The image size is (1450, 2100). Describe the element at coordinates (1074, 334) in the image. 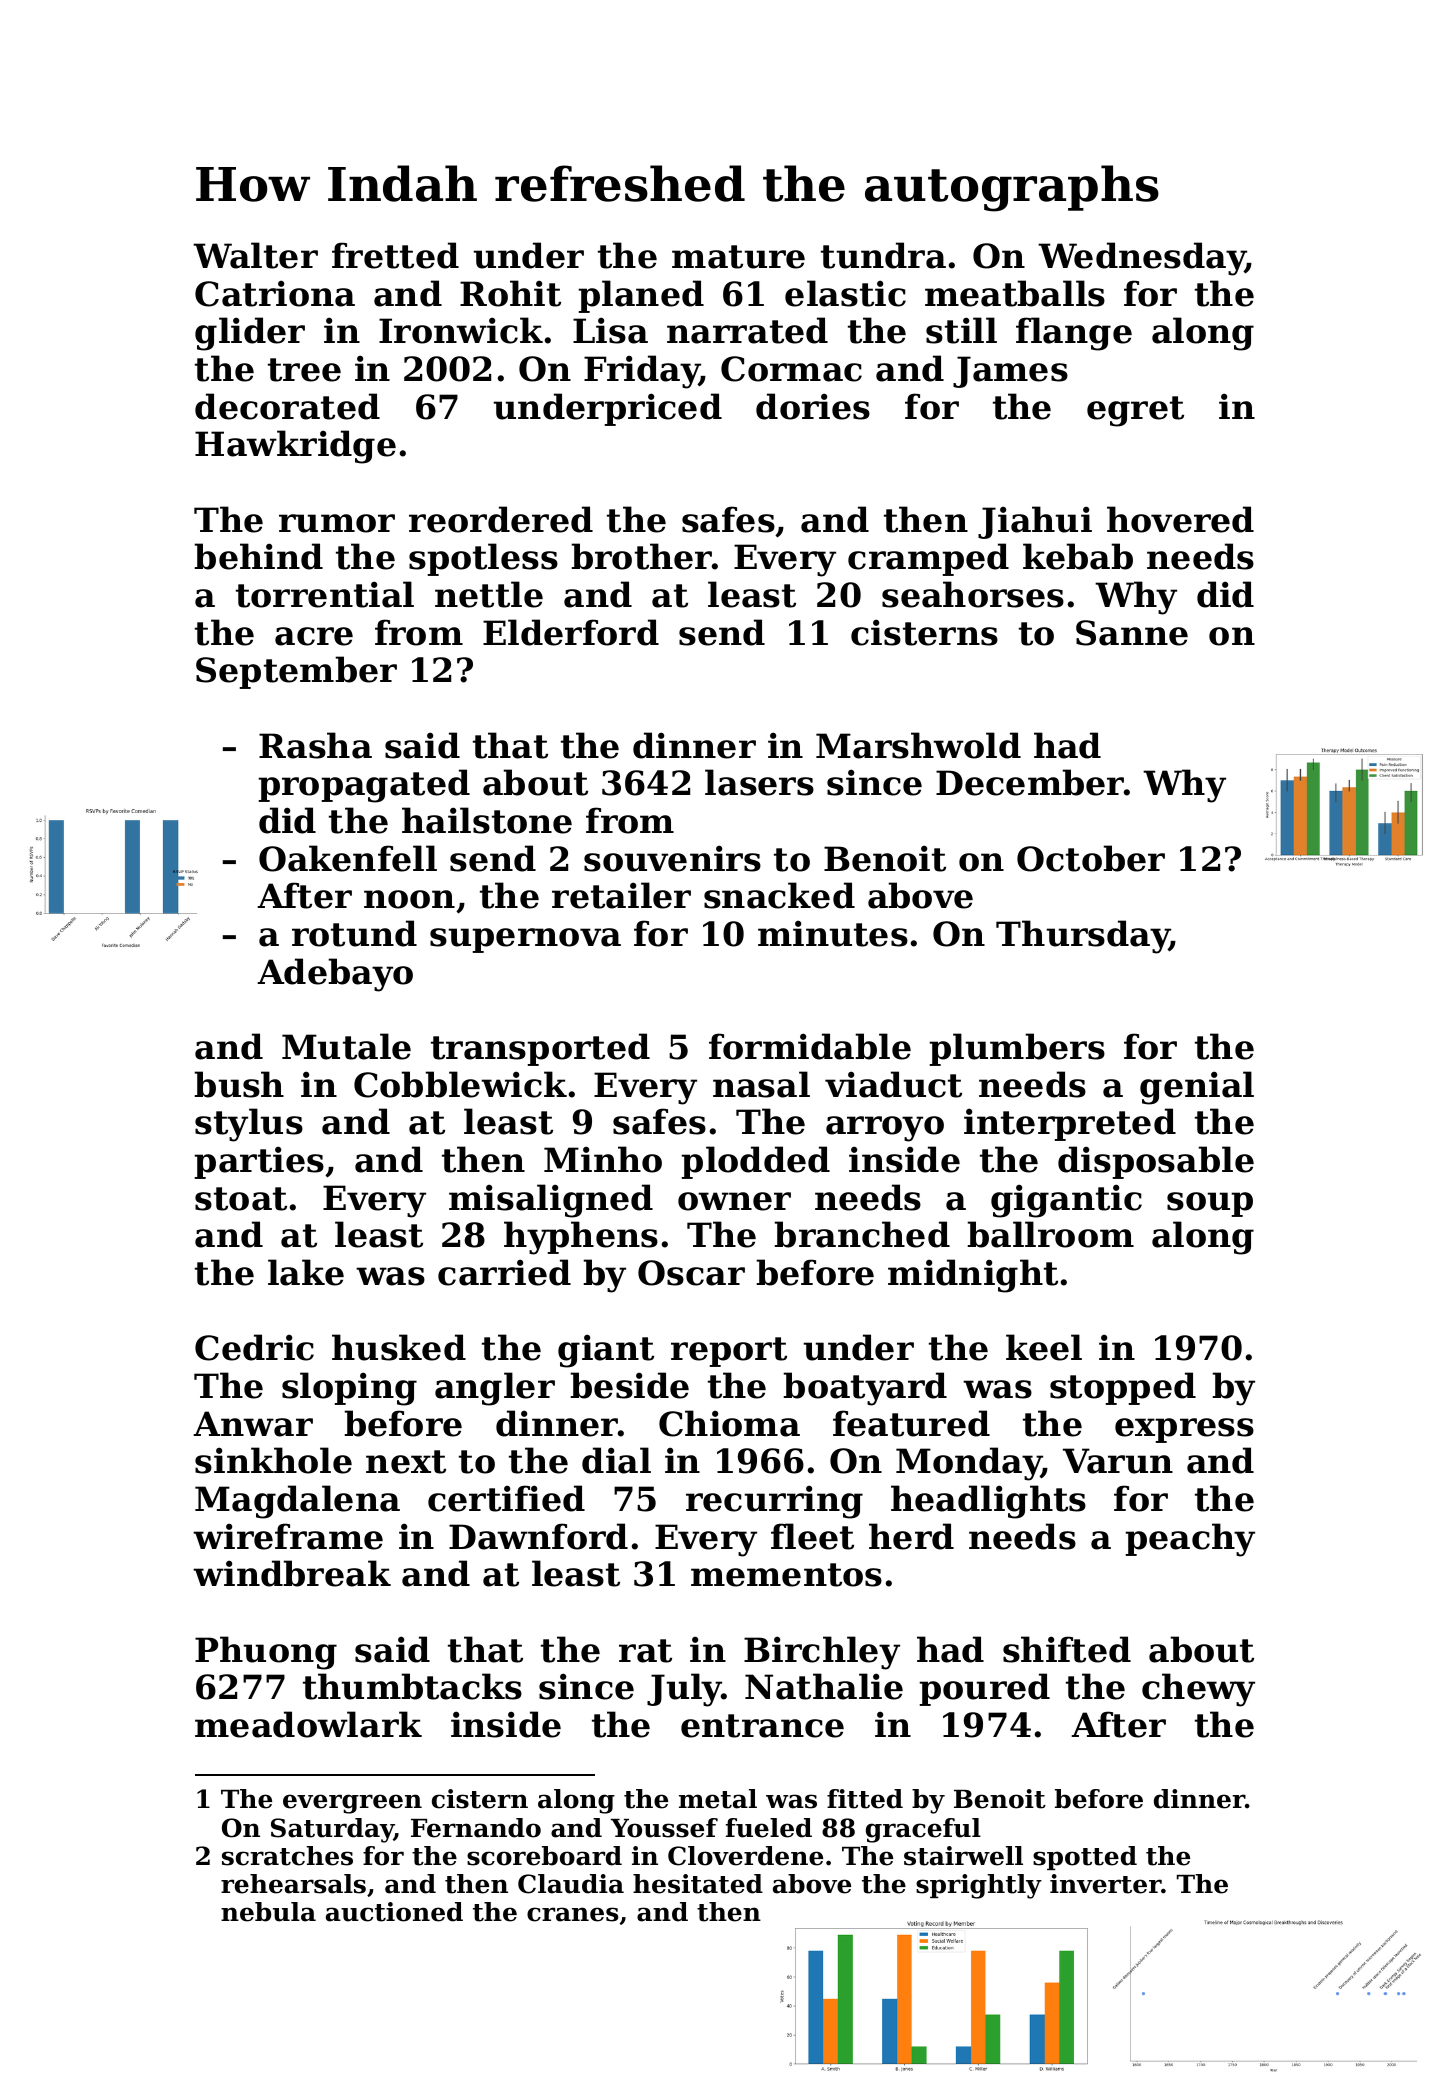

I see `flange` at that location.
